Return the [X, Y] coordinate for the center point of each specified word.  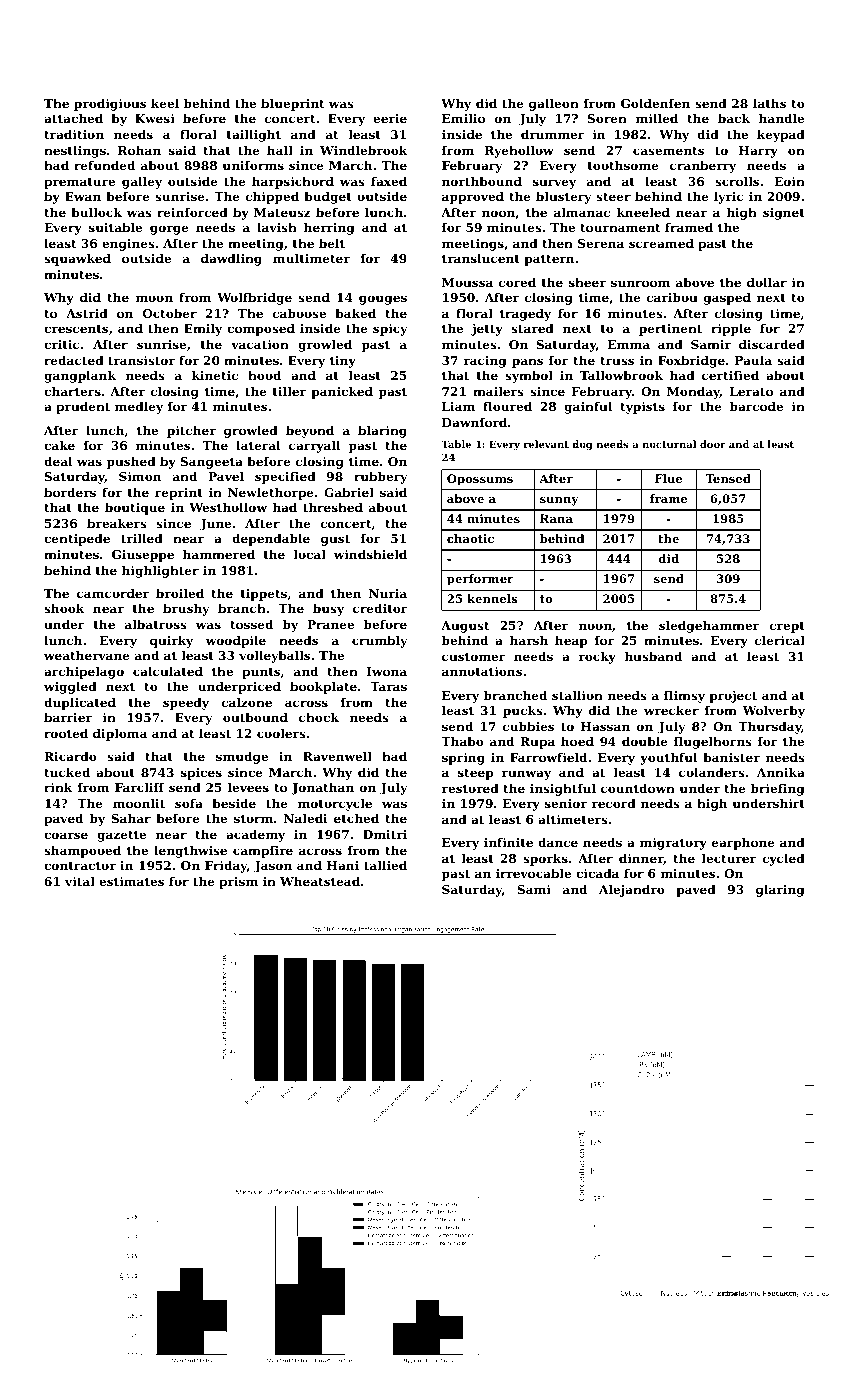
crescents [76, 328]
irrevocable [533, 873]
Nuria [388, 593]
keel [165, 103]
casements [668, 150]
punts [261, 673]
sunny [559, 501]
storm [253, 818]
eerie [390, 118]
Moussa [467, 282]
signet [784, 214]
